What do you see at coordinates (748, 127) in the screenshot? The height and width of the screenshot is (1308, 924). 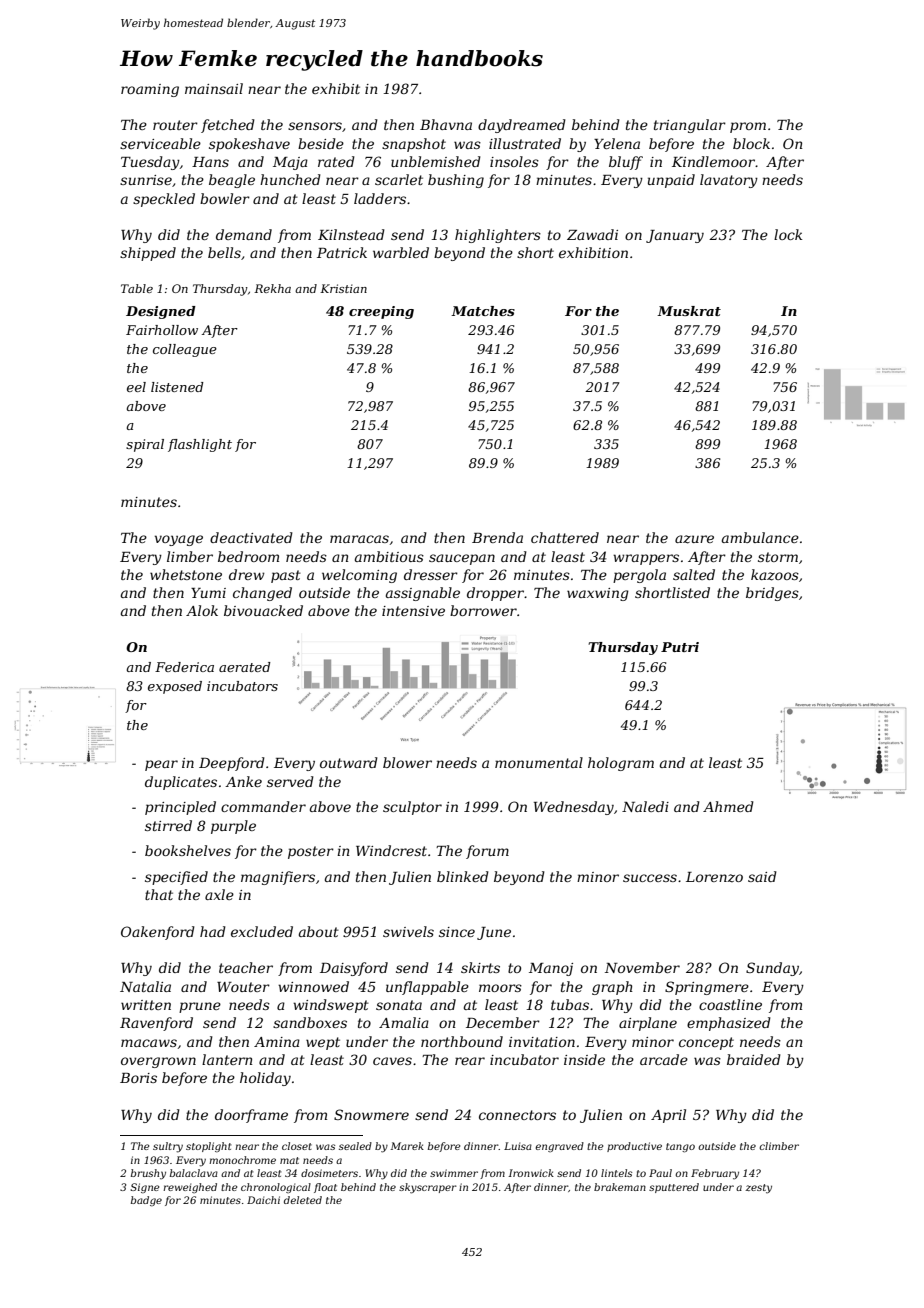 I see `prom` at bounding box center [748, 127].
